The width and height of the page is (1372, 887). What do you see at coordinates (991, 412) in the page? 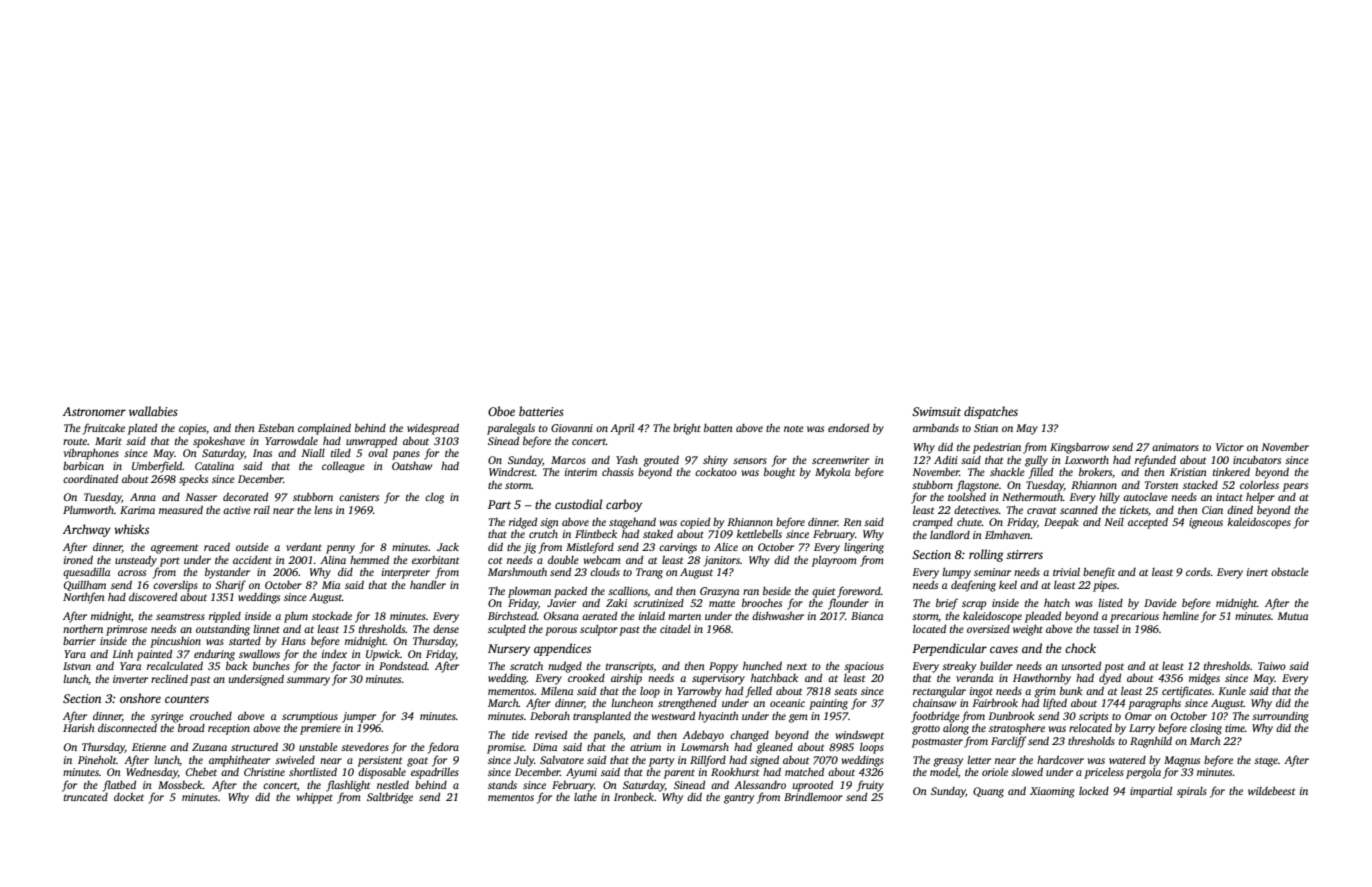
I see `dispatches` at bounding box center [991, 412].
